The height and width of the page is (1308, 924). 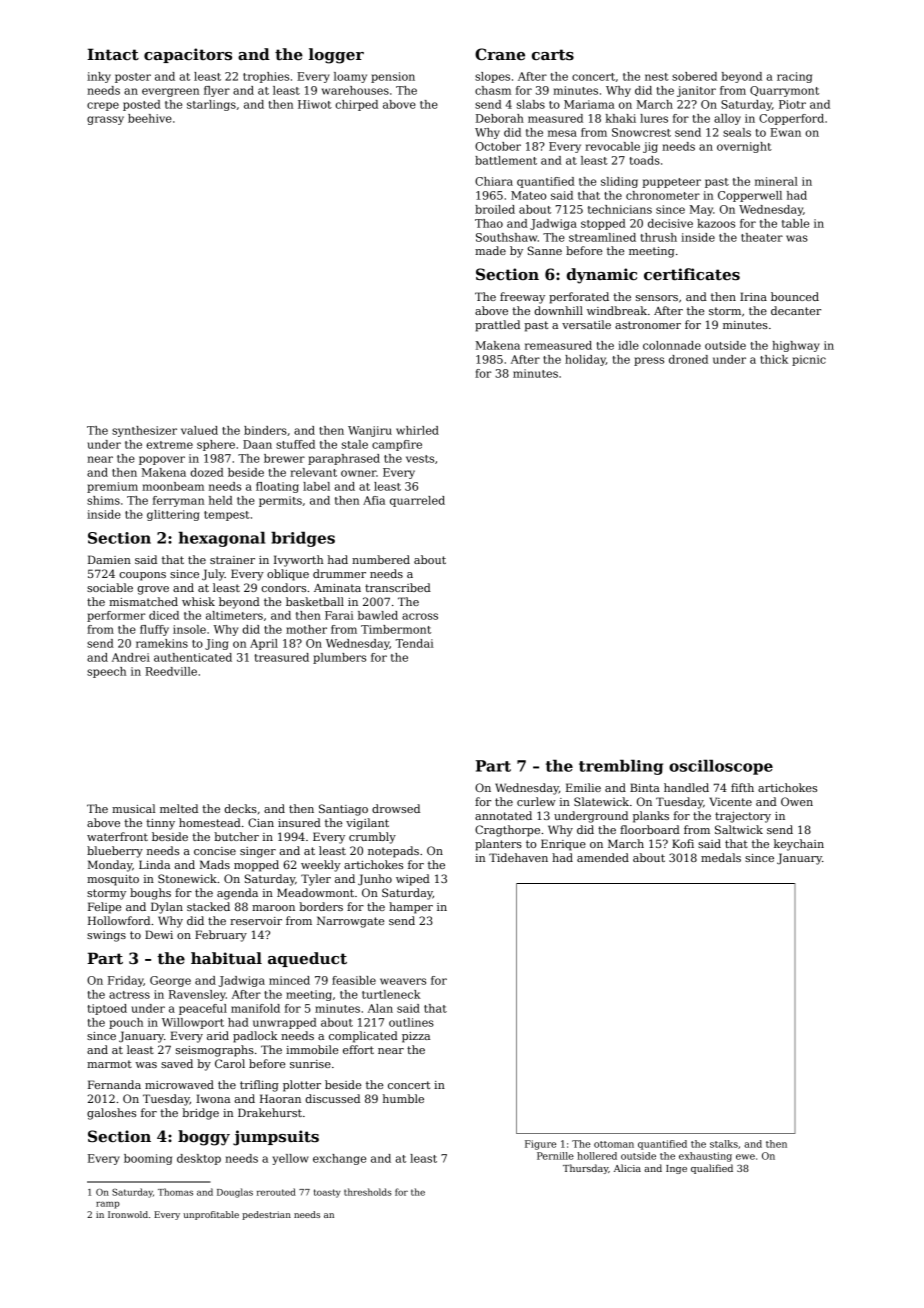 I want to click on Emilie, so click(x=583, y=787).
